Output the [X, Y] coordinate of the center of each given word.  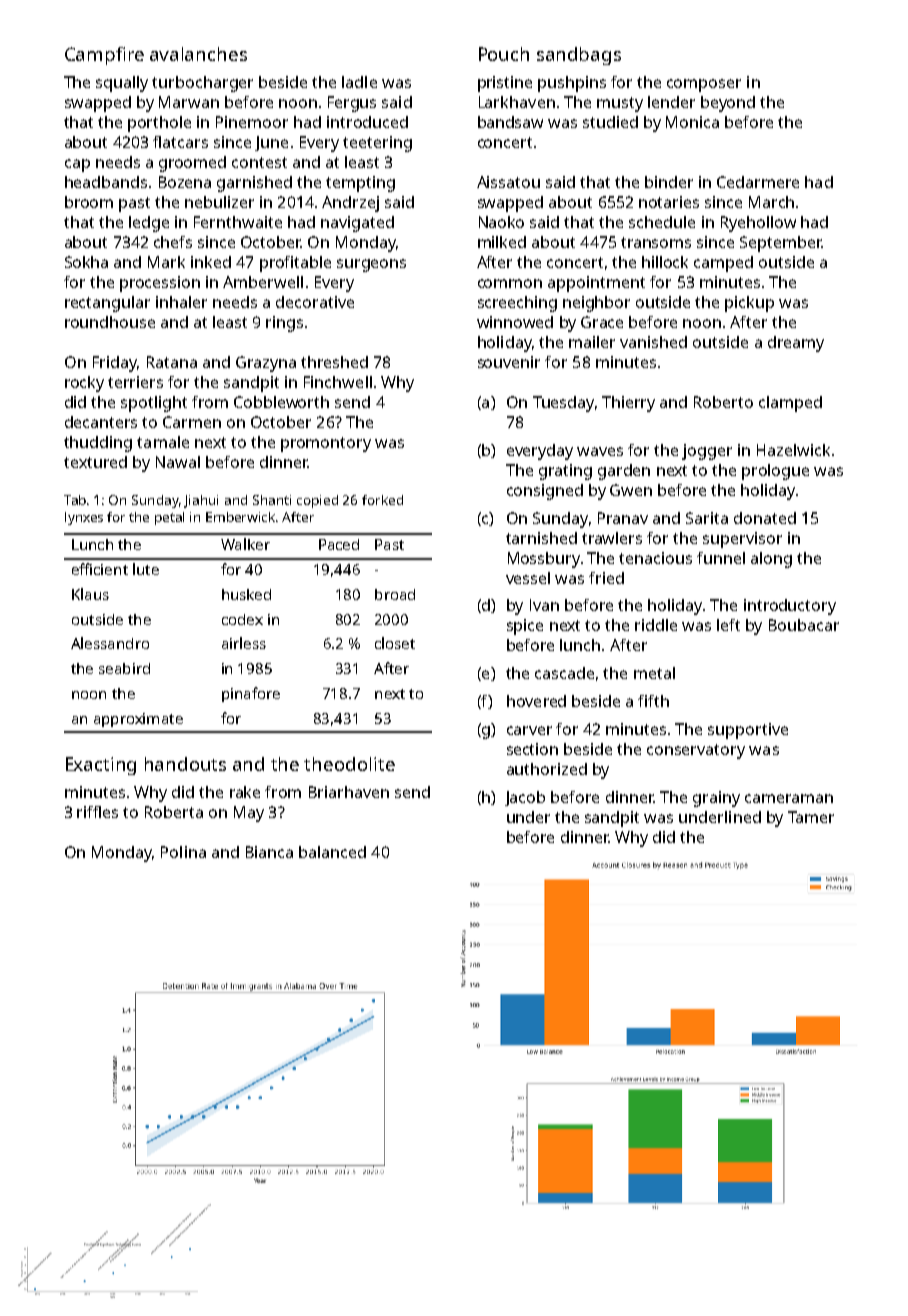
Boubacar [804, 625]
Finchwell [338, 382]
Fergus [352, 104]
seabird [124, 668]
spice [525, 627]
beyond [728, 104]
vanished [653, 342]
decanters [101, 422]
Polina [183, 852]
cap [77, 165]
